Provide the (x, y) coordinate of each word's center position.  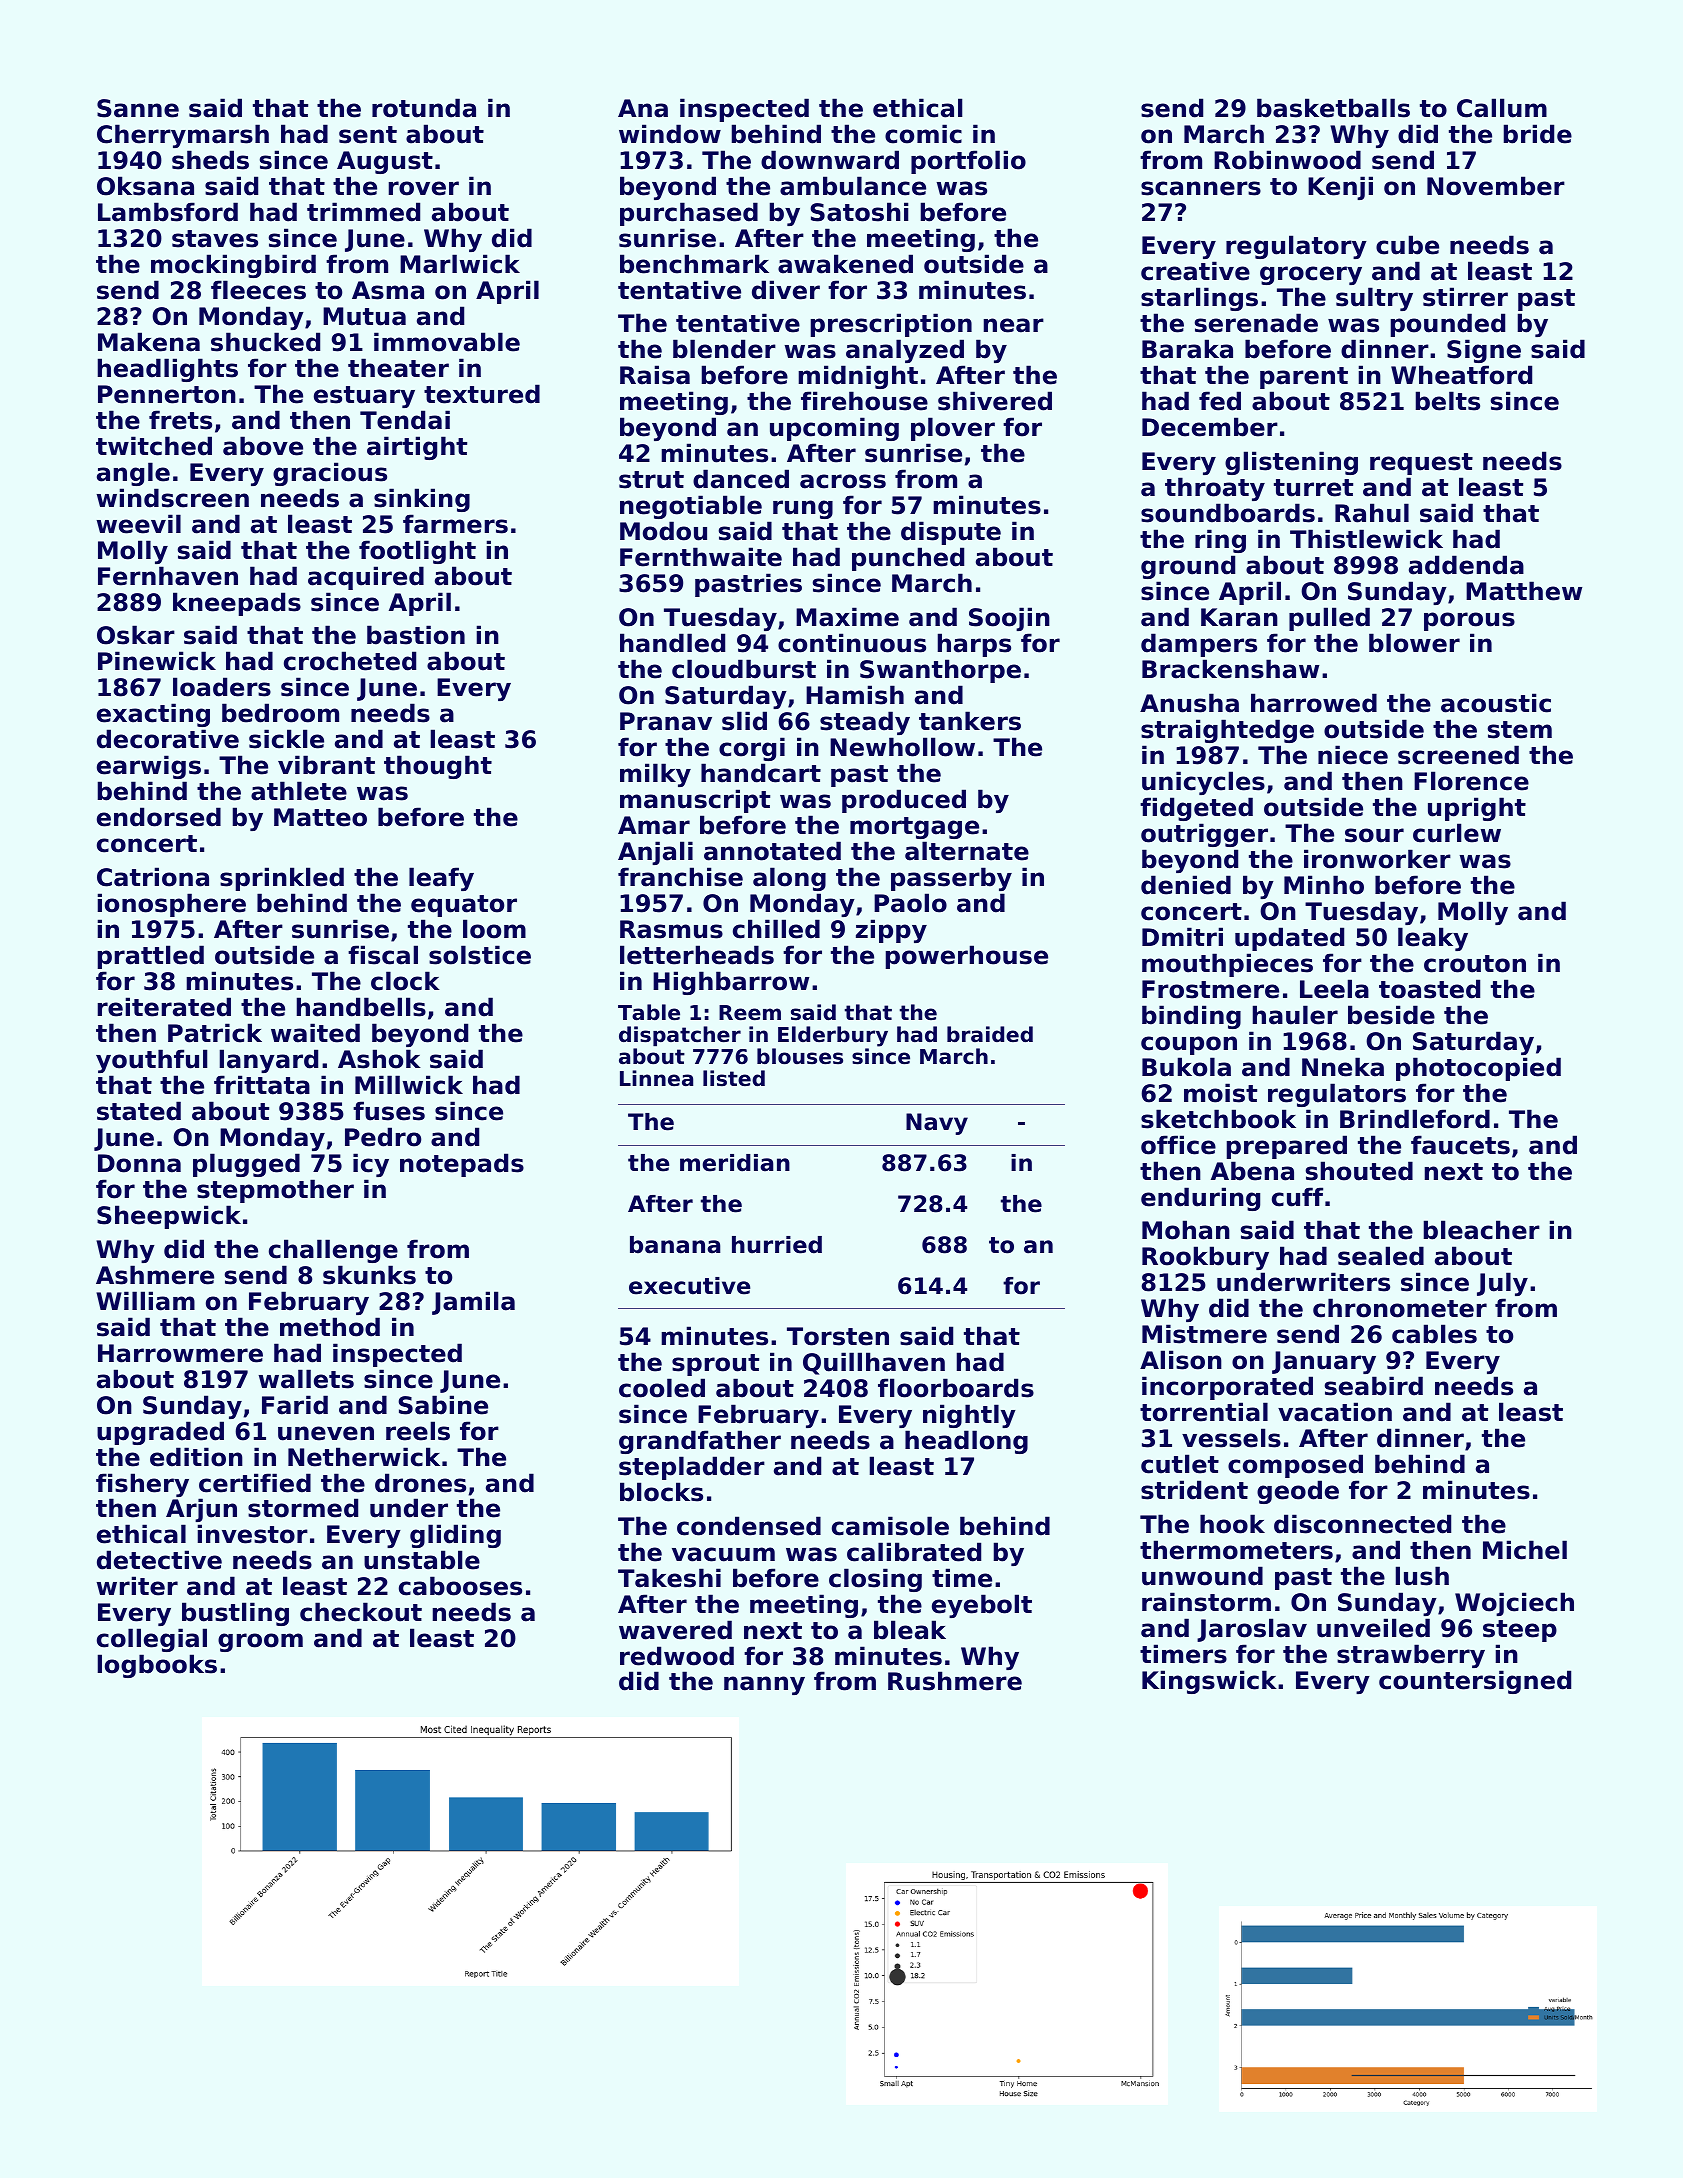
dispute (951, 533)
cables (1434, 1334)
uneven (326, 1433)
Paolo (910, 903)
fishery (142, 1485)
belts (1448, 401)
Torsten (838, 1336)
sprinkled (282, 879)
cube (1407, 245)
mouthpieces (1227, 965)
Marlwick (460, 264)
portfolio (968, 162)
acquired (366, 578)
